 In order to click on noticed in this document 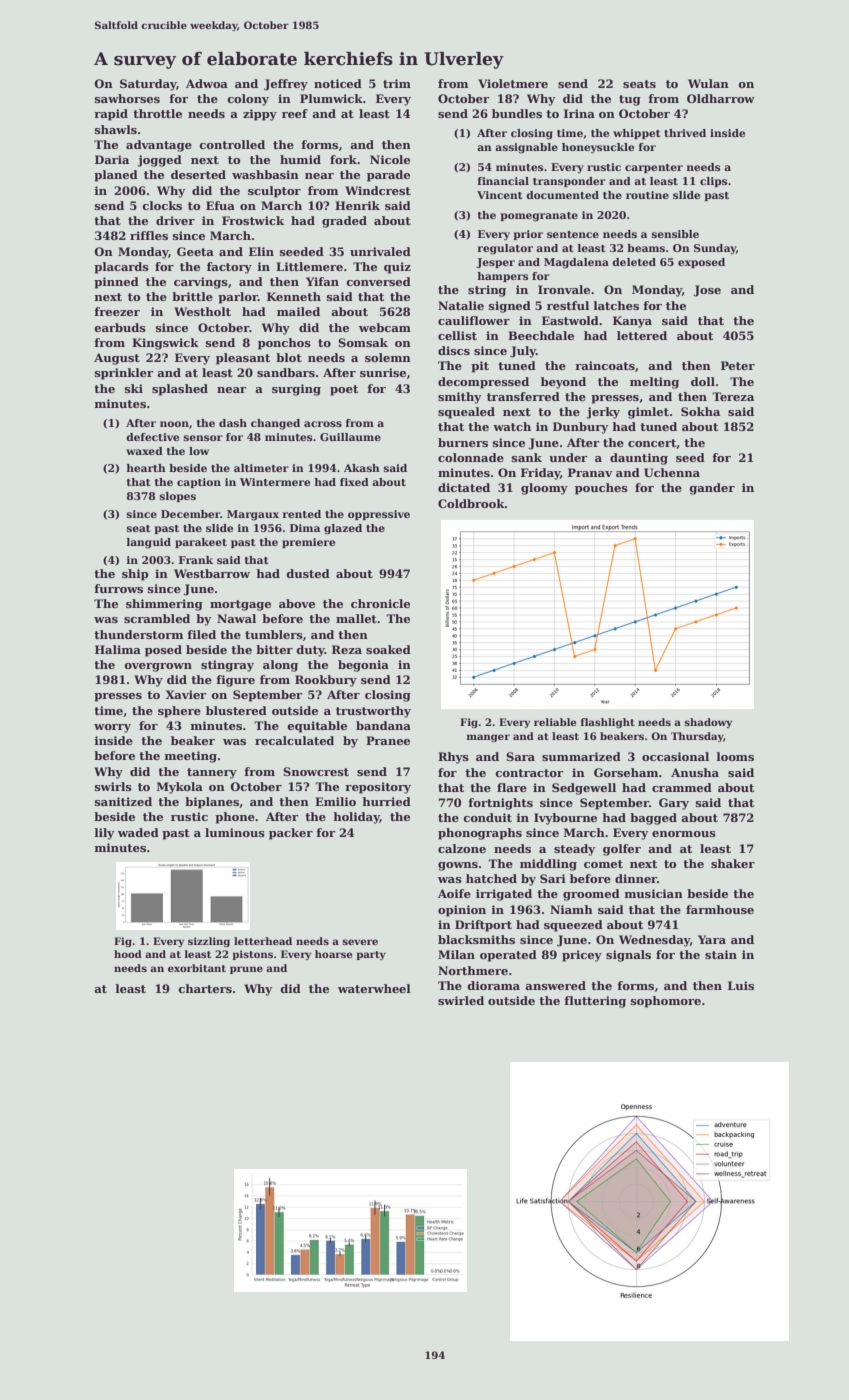, I will do `click(338, 83)`.
